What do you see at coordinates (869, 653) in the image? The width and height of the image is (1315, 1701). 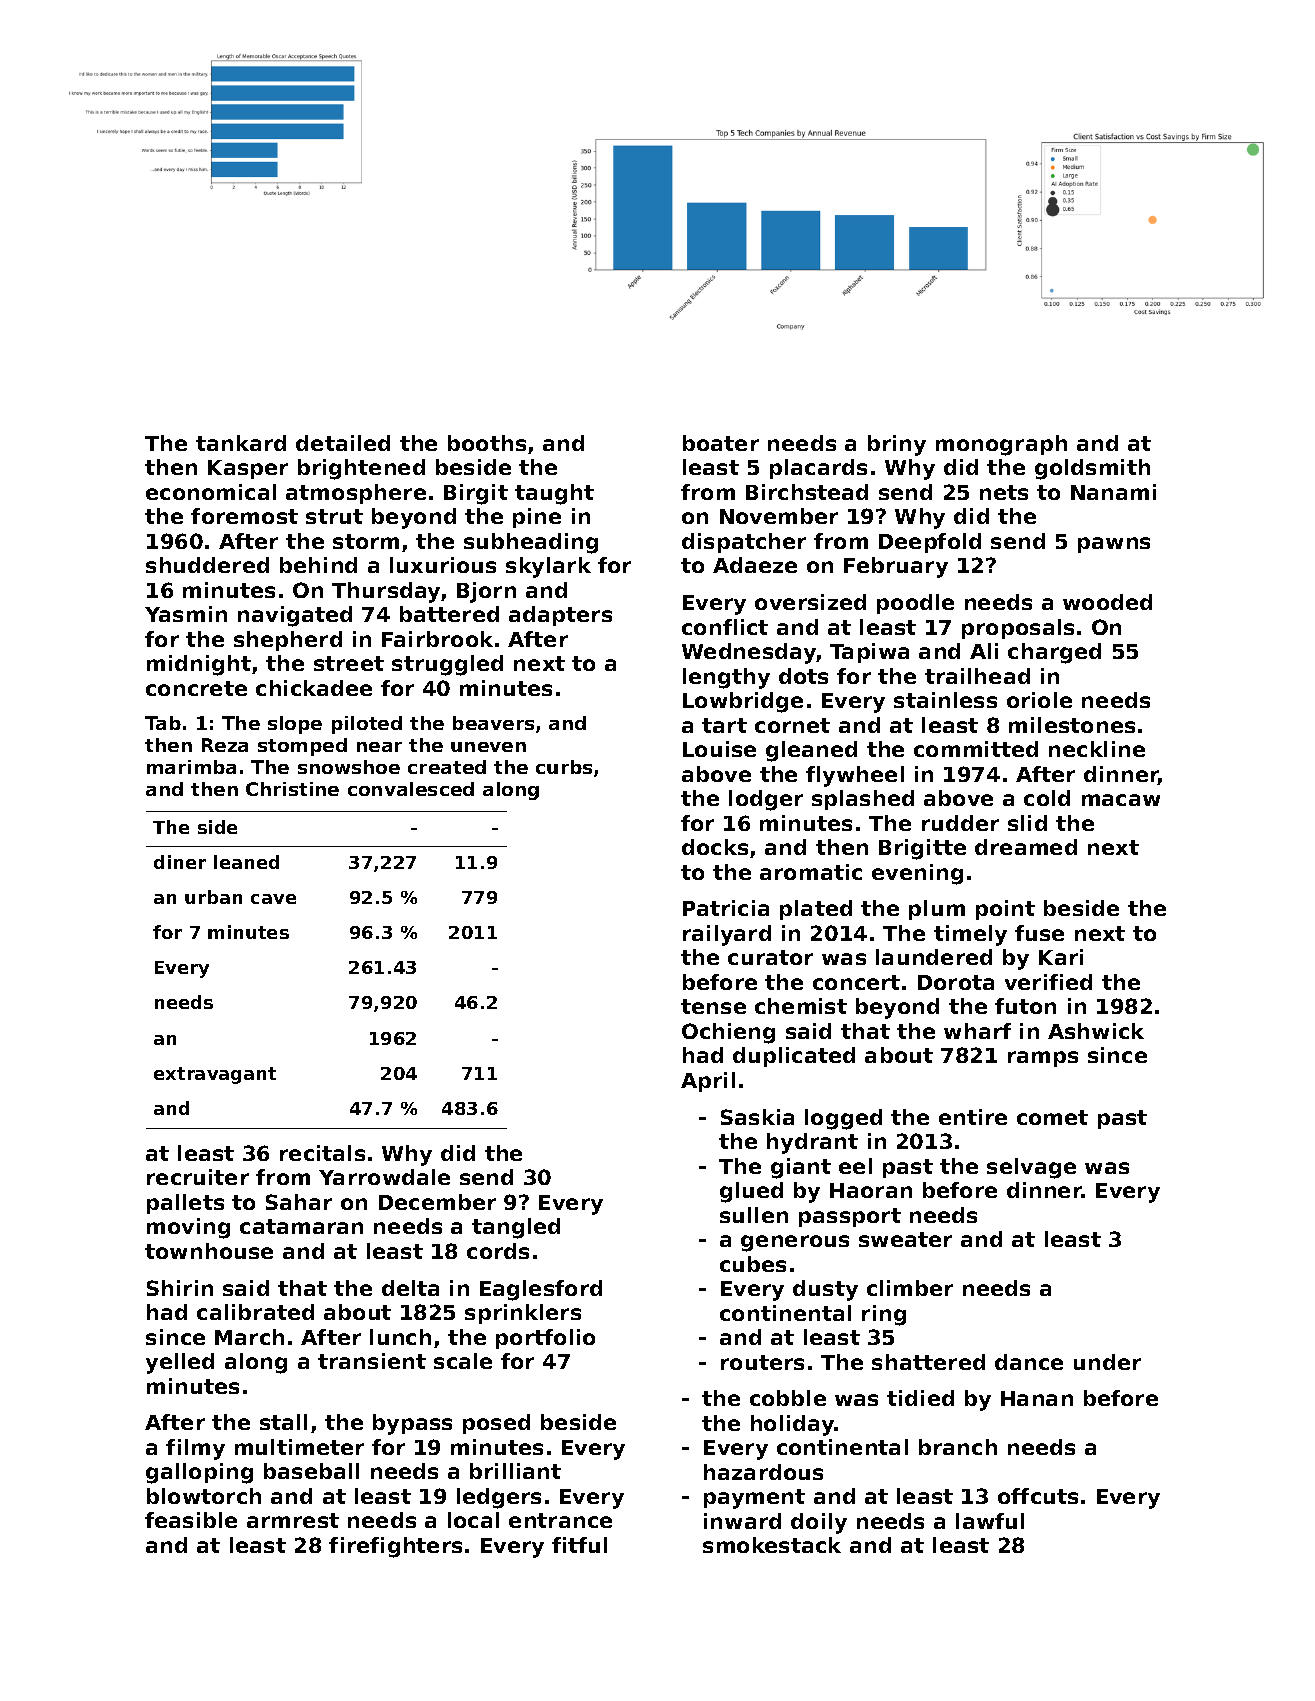 I see `Tapiwa` at bounding box center [869, 653].
